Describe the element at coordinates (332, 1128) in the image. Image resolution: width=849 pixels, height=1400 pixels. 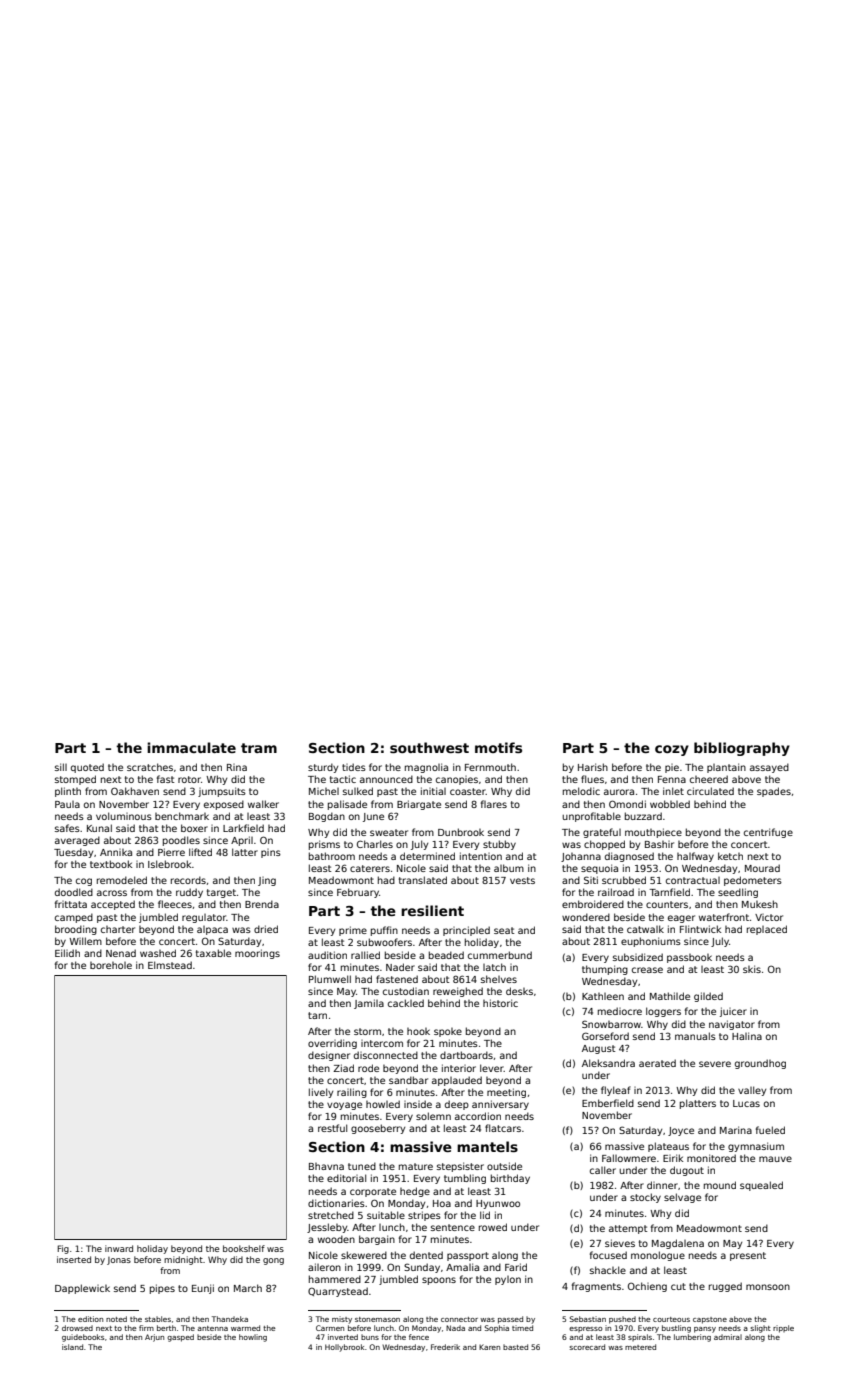
I see `restful` at that location.
